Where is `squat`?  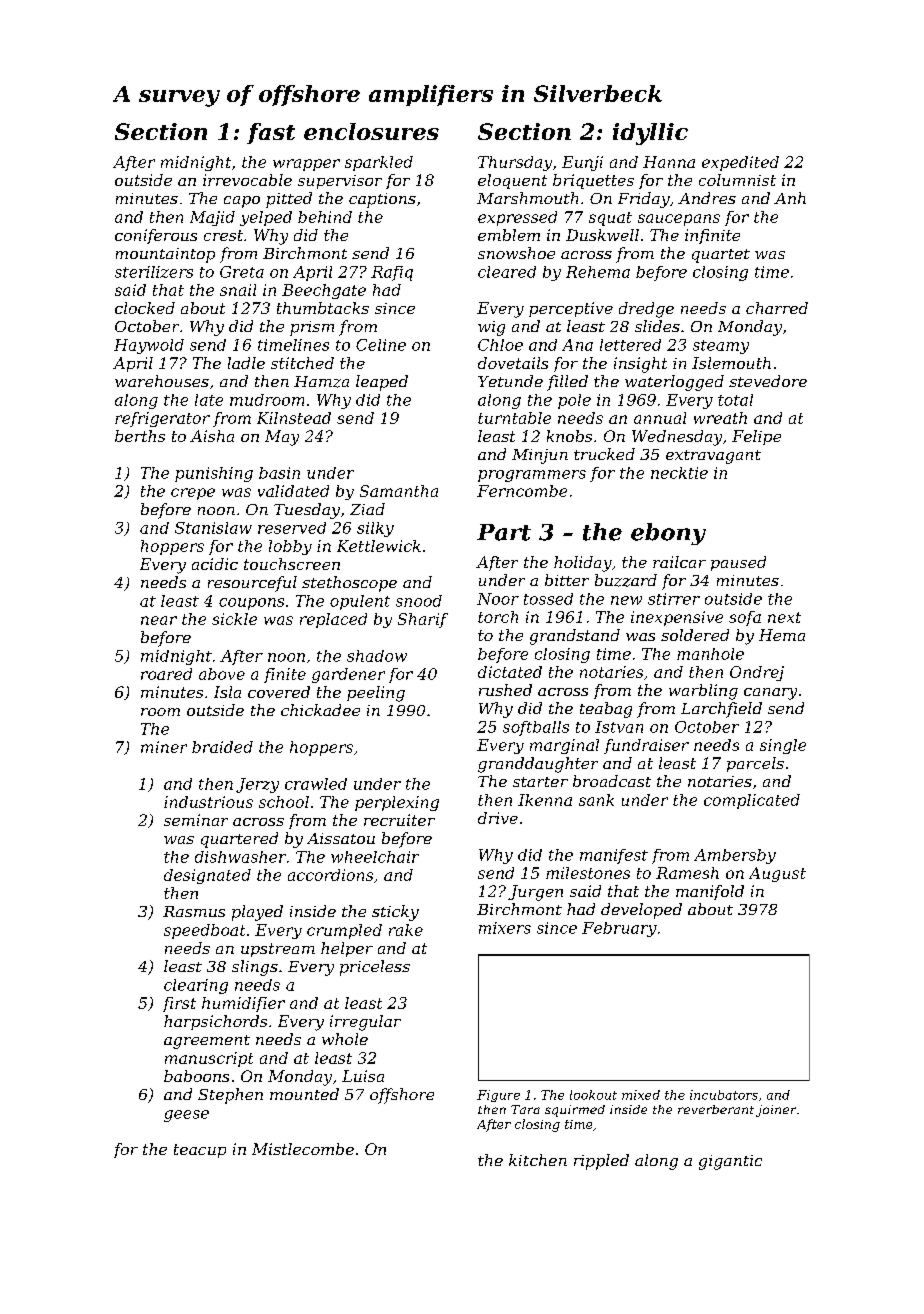 squat is located at coordinates (610, 219).
